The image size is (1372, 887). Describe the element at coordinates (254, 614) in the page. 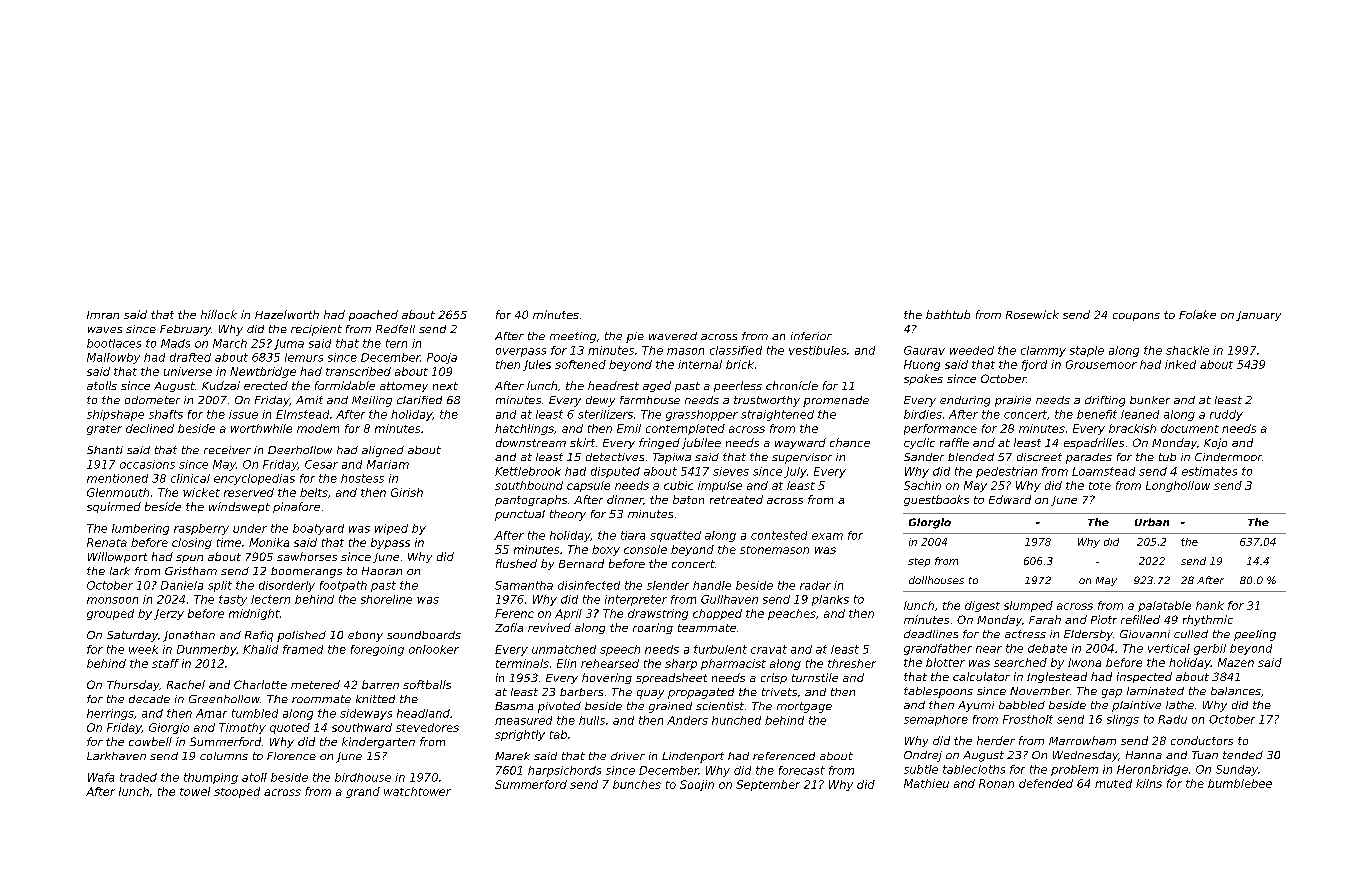

I see `midnight` at that location.
